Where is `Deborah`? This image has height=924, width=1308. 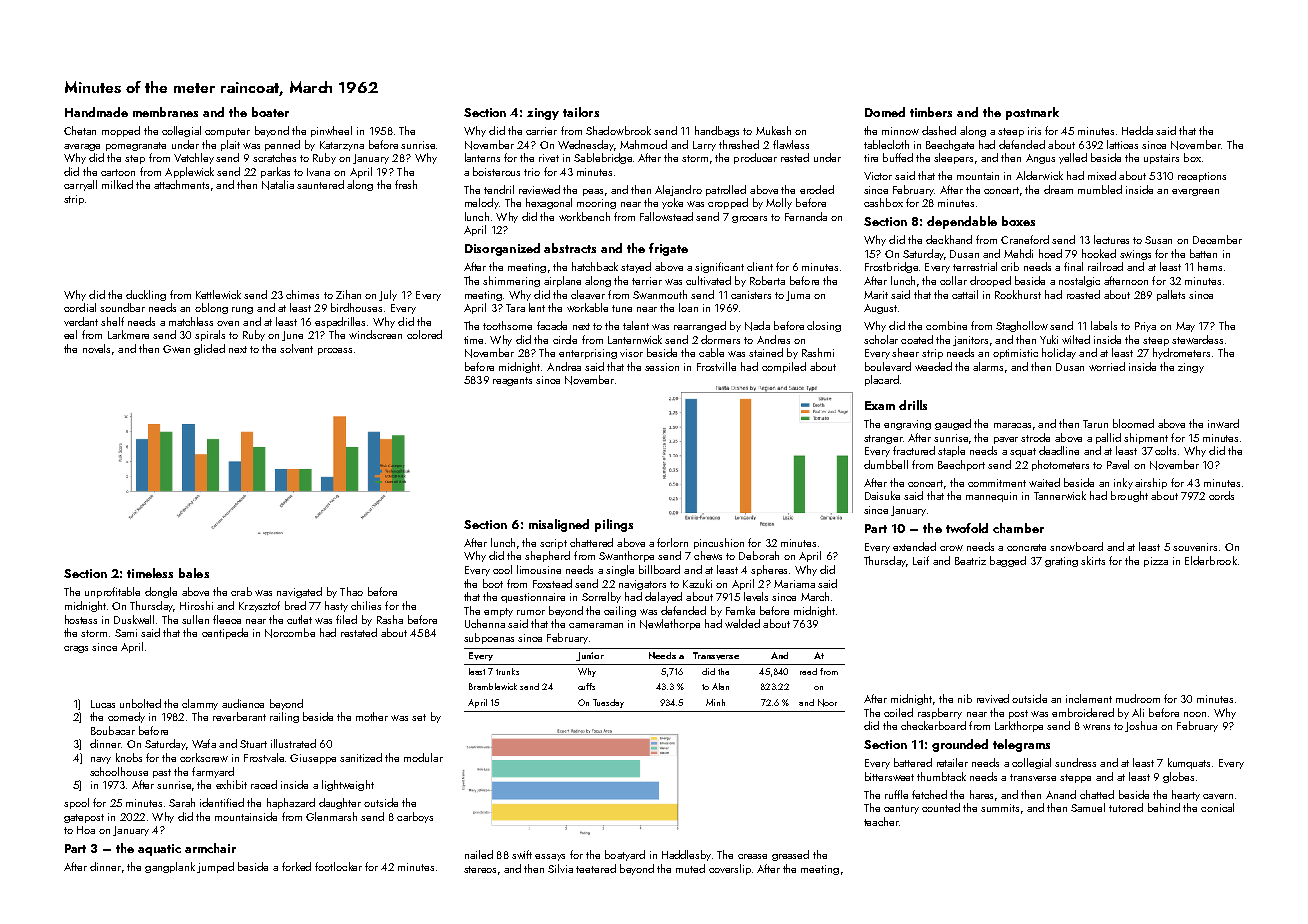 Deborah is located at coordinates (759, 555).
